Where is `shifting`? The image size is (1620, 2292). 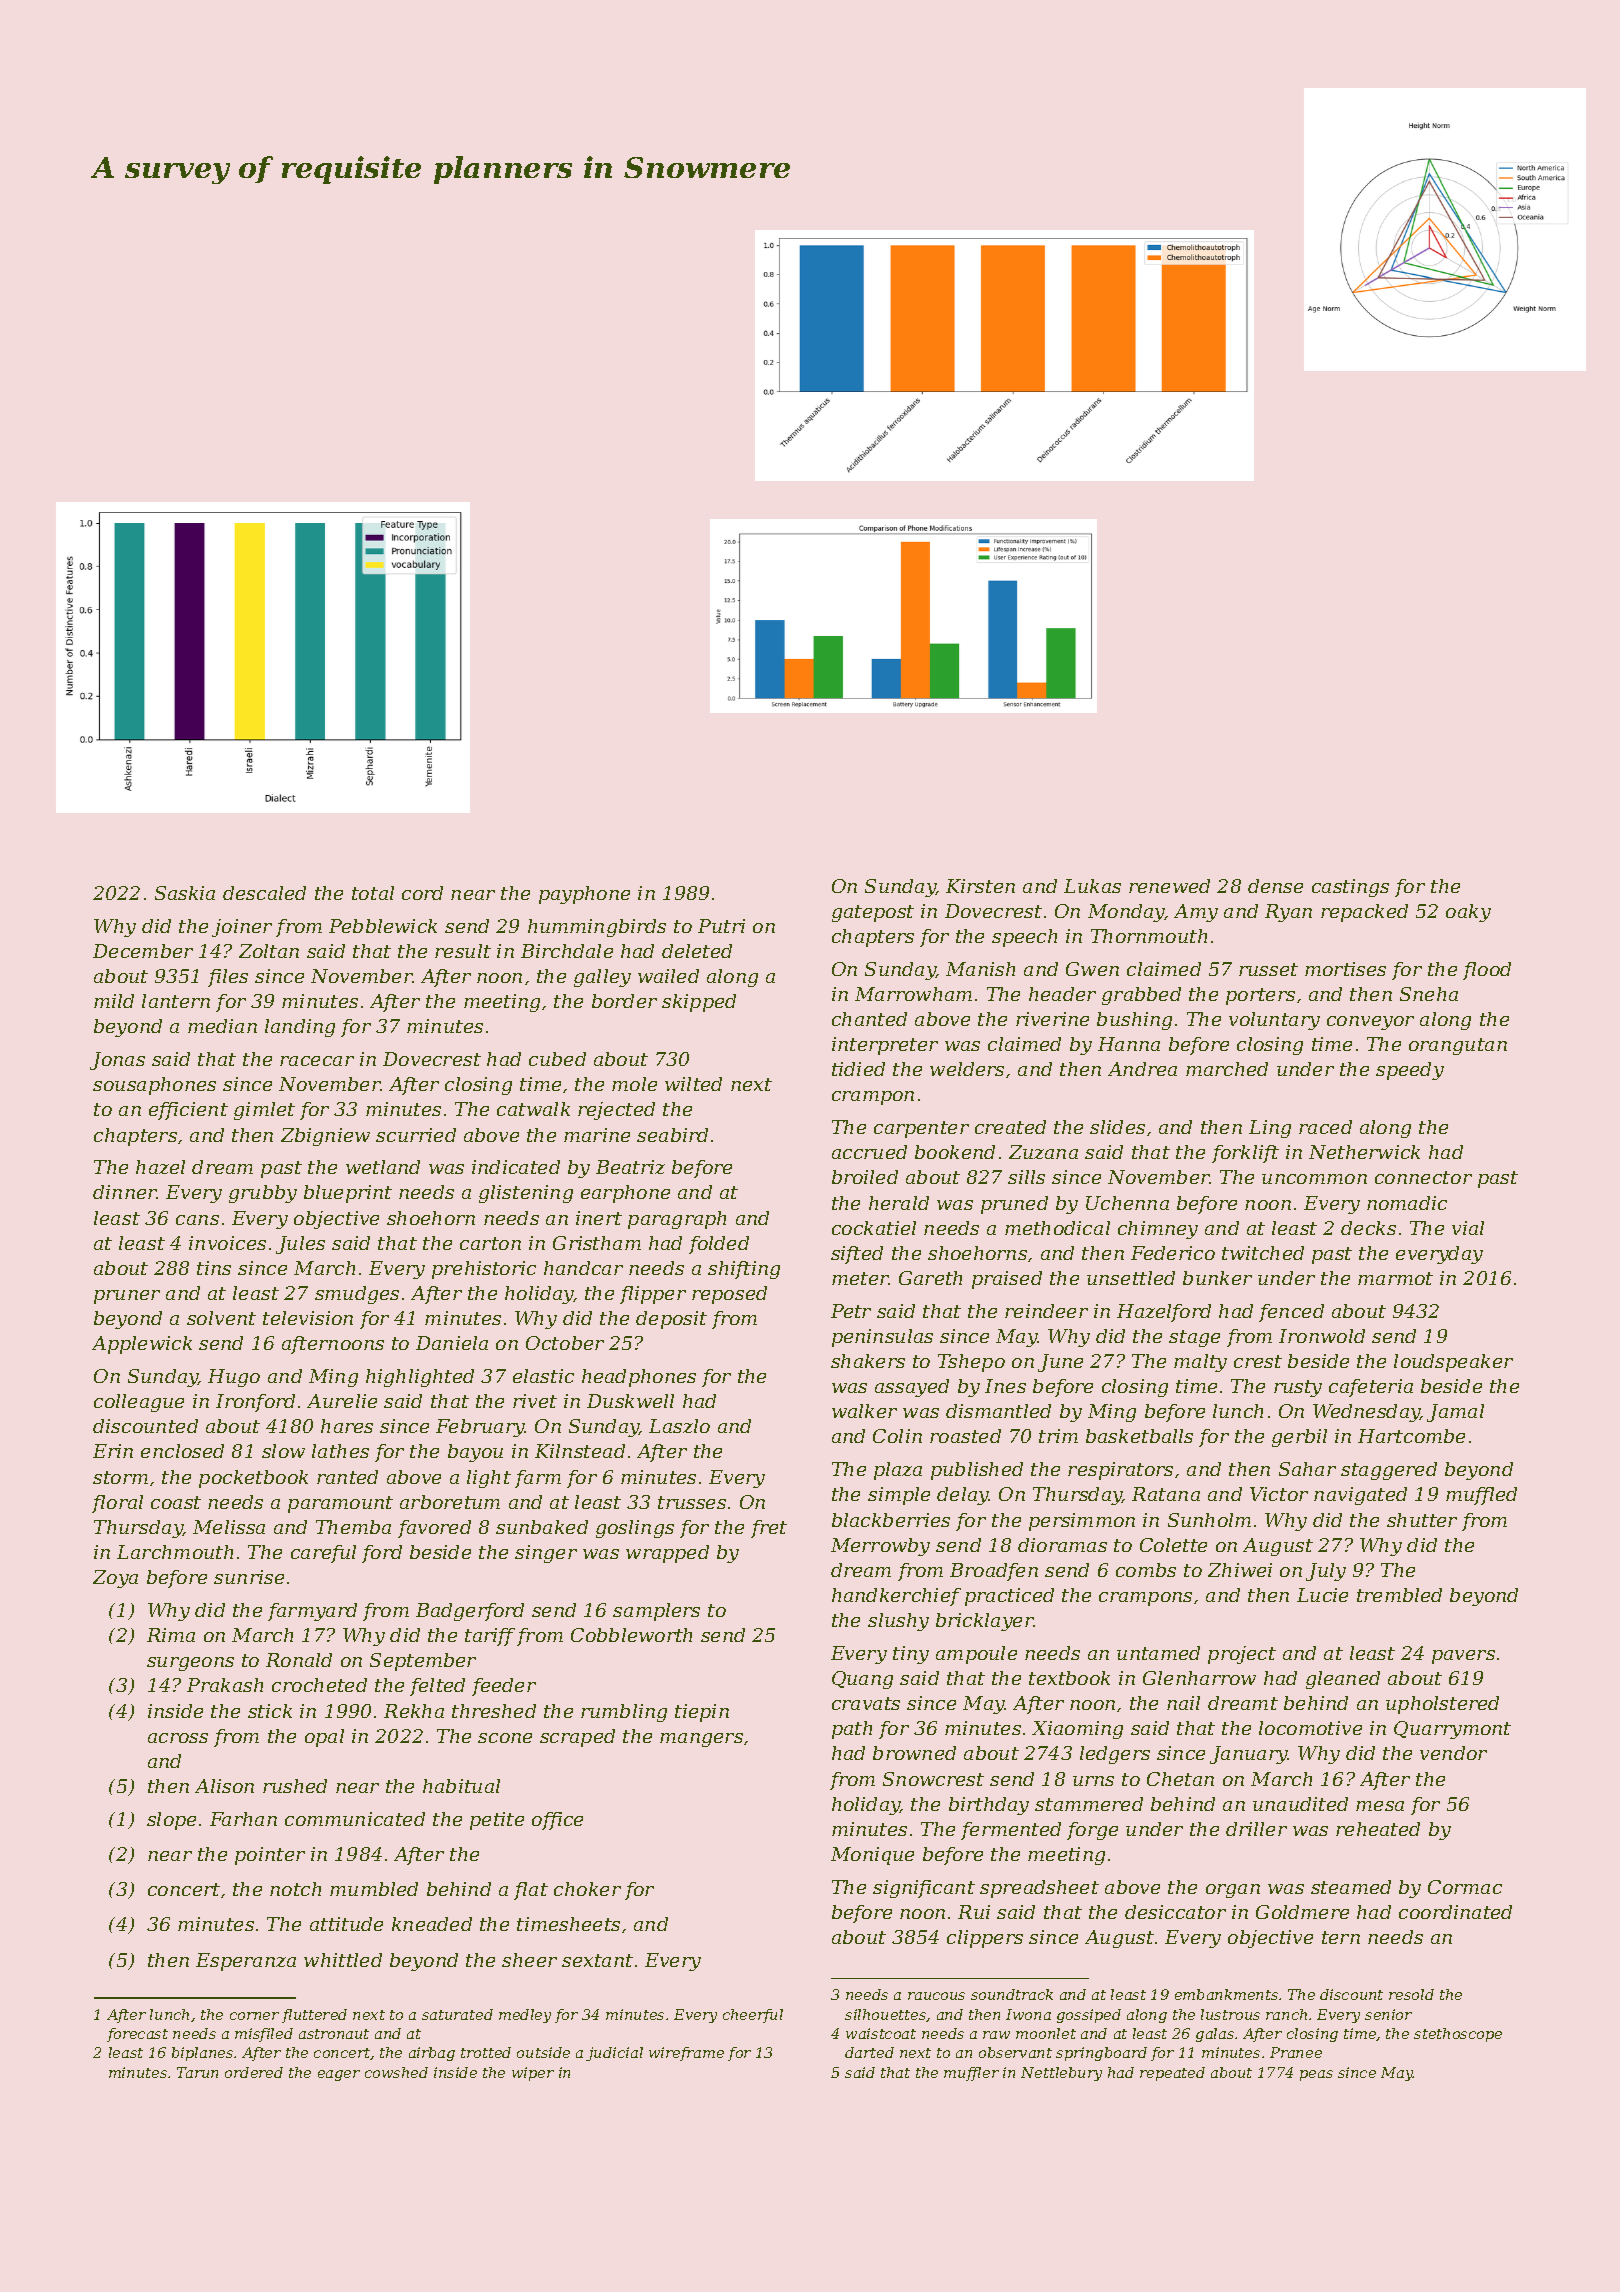 shifting is located at coordinates (744, 1270).
